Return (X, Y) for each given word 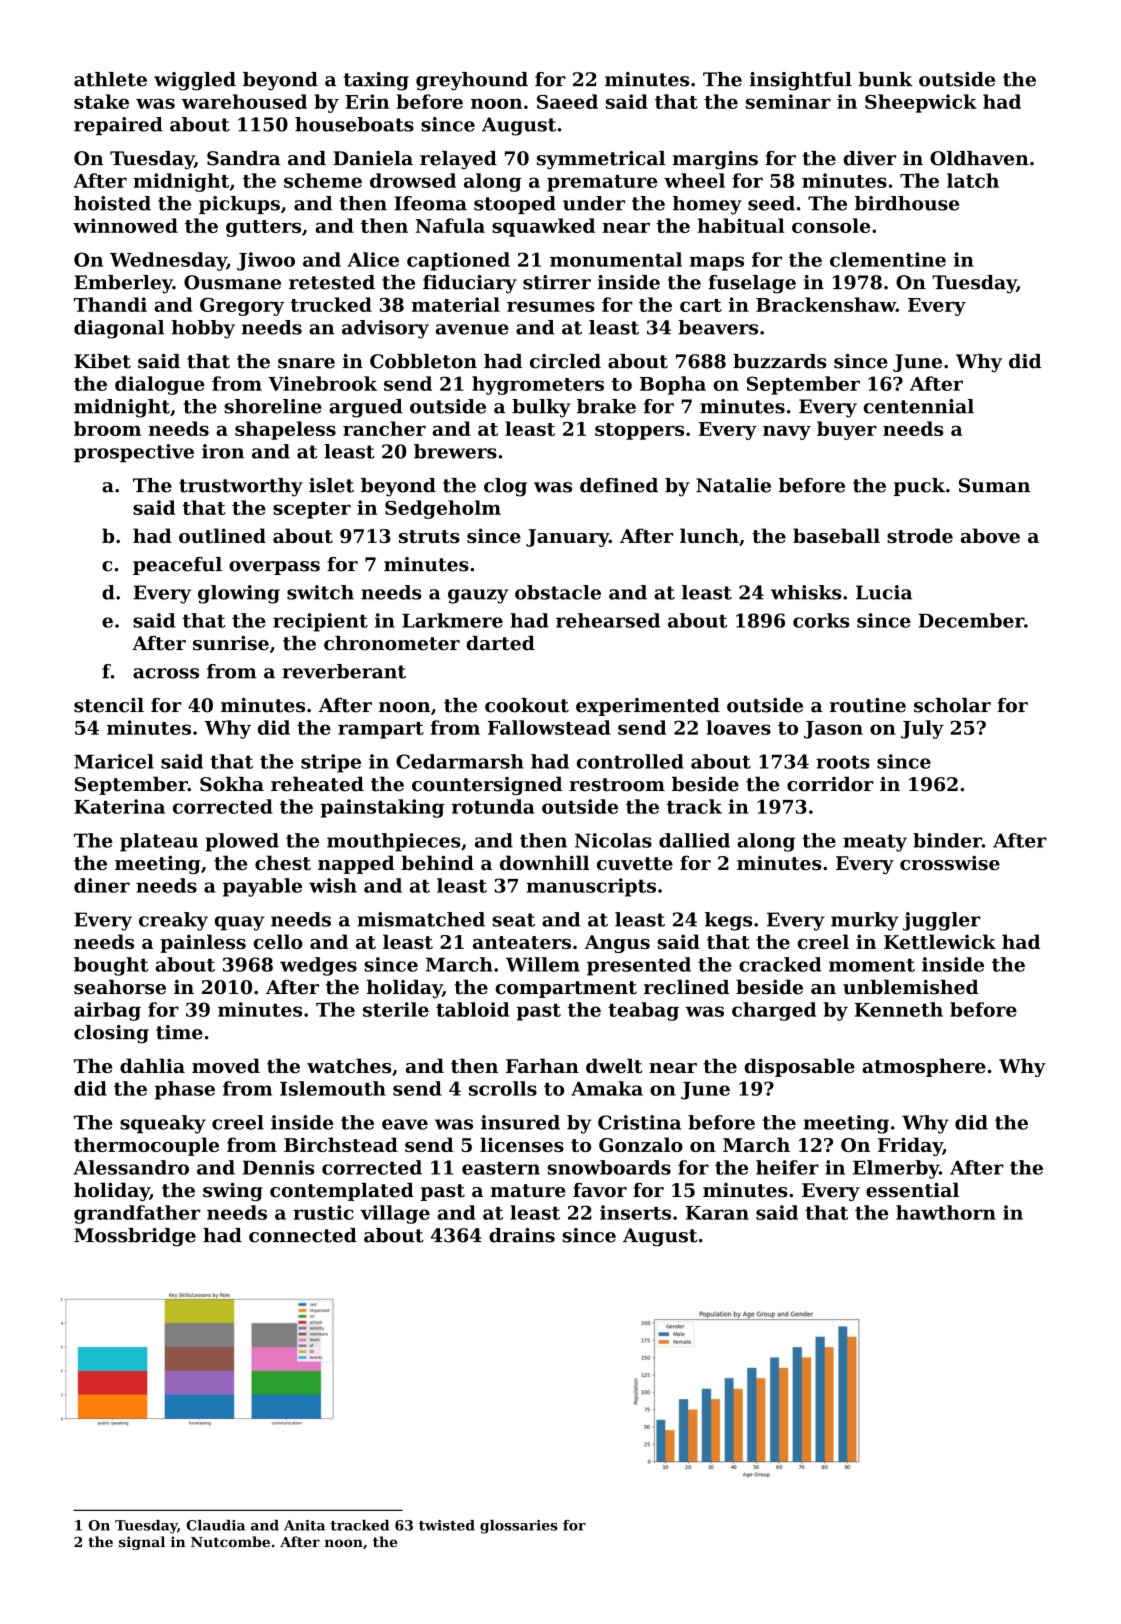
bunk (885, 79)
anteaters (522, 942)
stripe (331, 763)
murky (864, 921)
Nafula (450, 225)
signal (142, 1543)
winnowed (125, 225)
